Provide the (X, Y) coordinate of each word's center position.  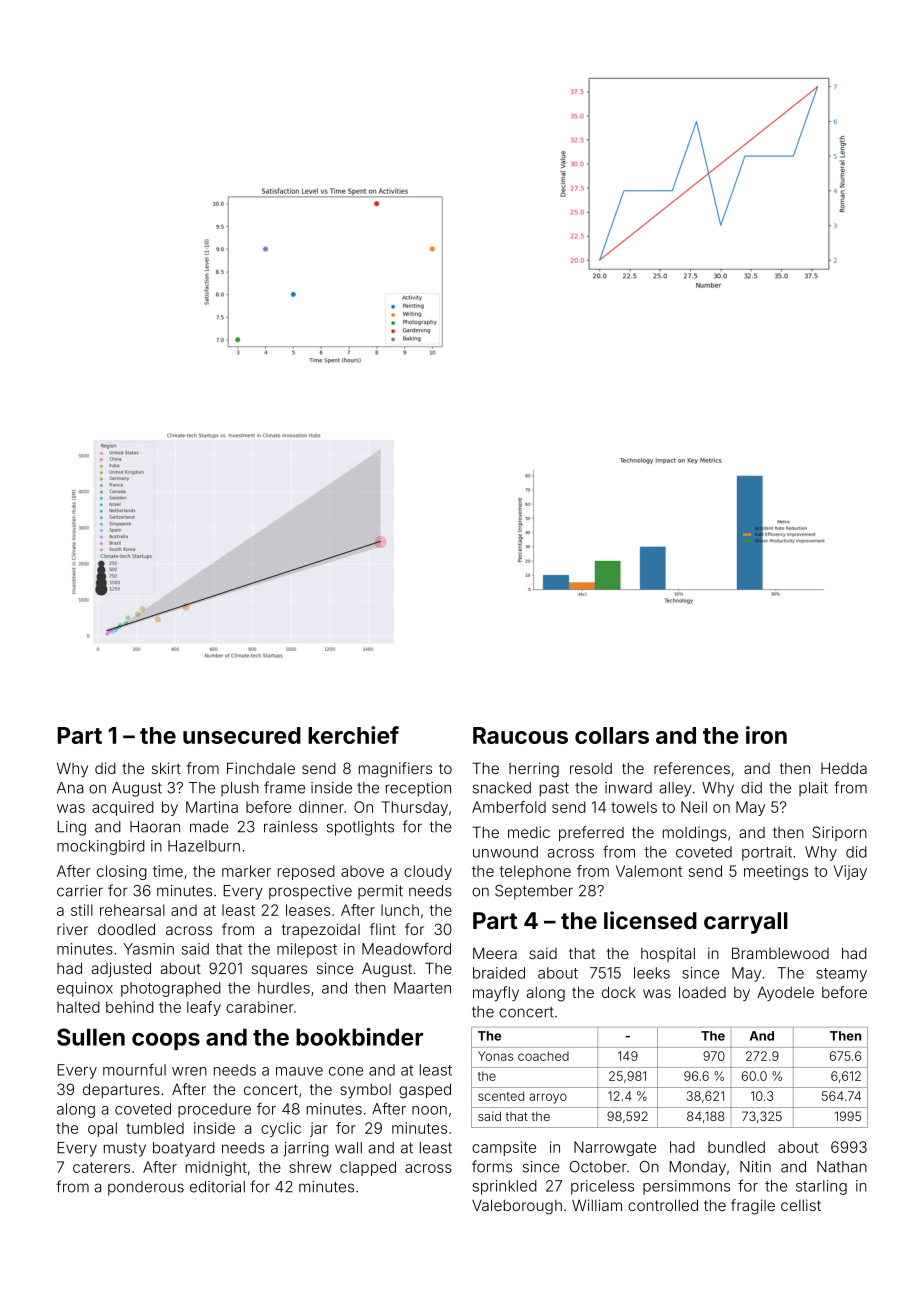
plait (813, 789)
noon (429, 1110)
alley (676, 789)
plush (240, 789)
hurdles (284, 988)
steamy (841, 975)
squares (279, 971)
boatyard (184, 1149)
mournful (134, 1069)
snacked (502, 788)
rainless (291, 827)
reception (418, 789)
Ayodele (785, 993)
